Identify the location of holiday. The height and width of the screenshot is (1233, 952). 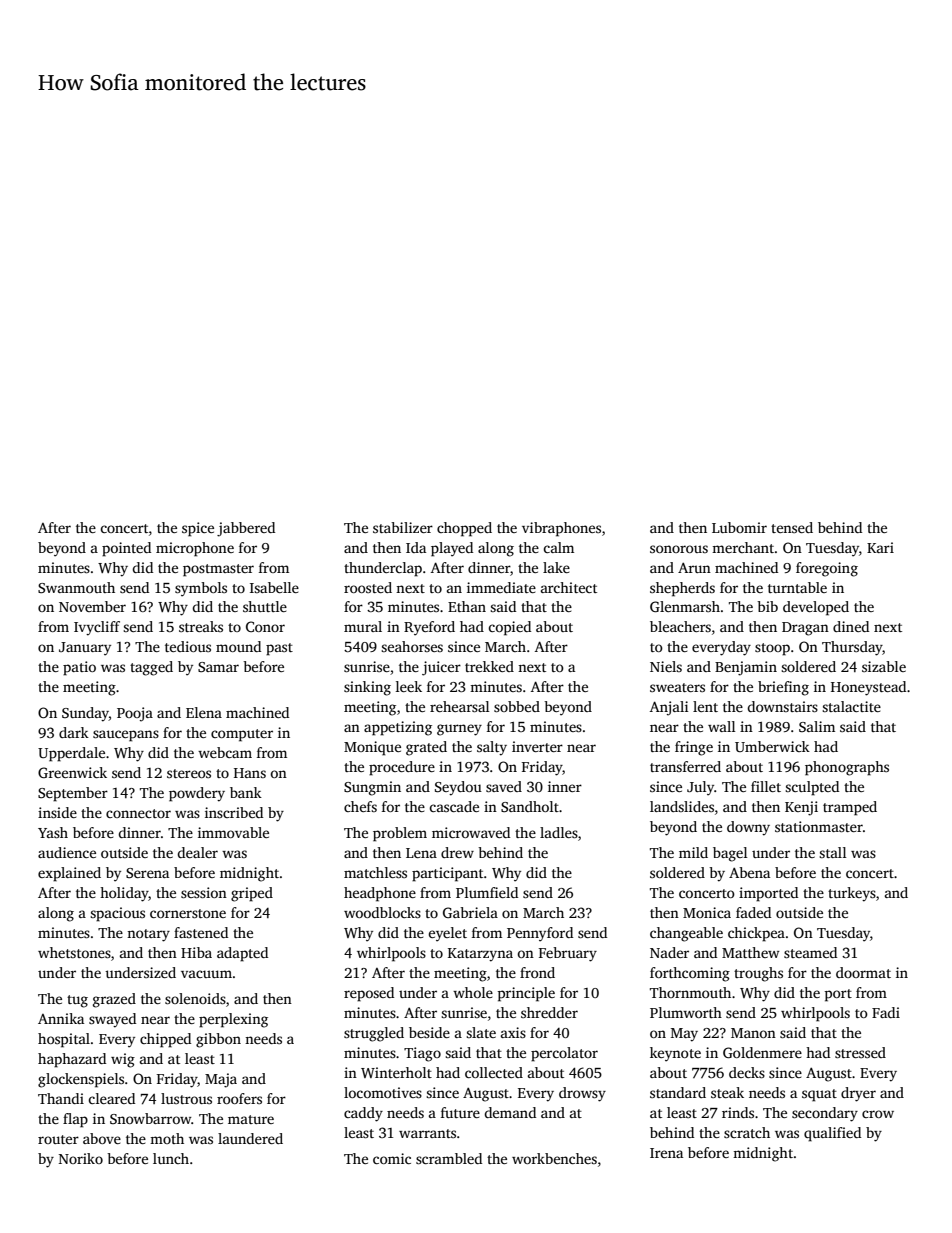
(124, 894).
